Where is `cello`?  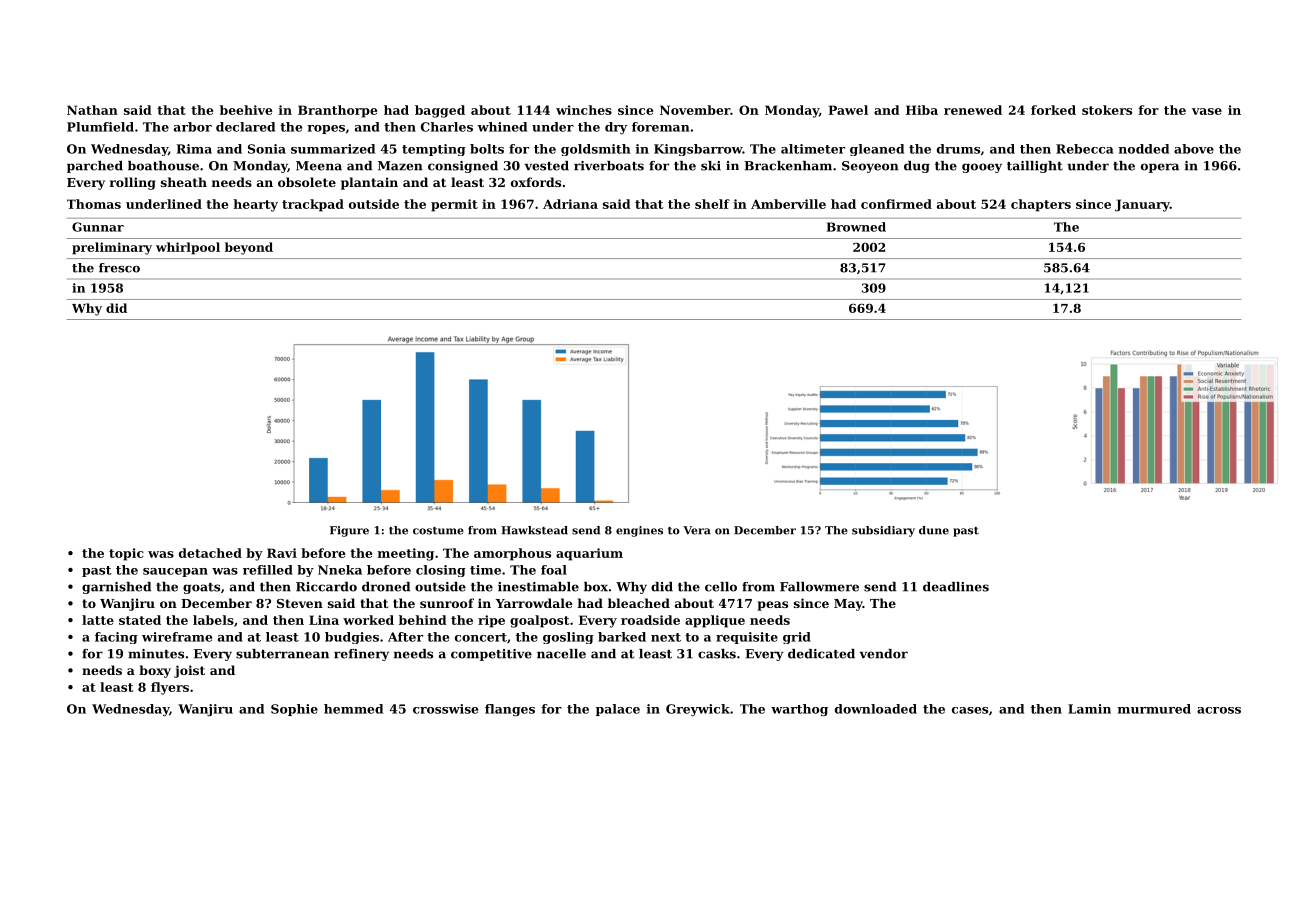
cello is located at coordinates (721, 587).
